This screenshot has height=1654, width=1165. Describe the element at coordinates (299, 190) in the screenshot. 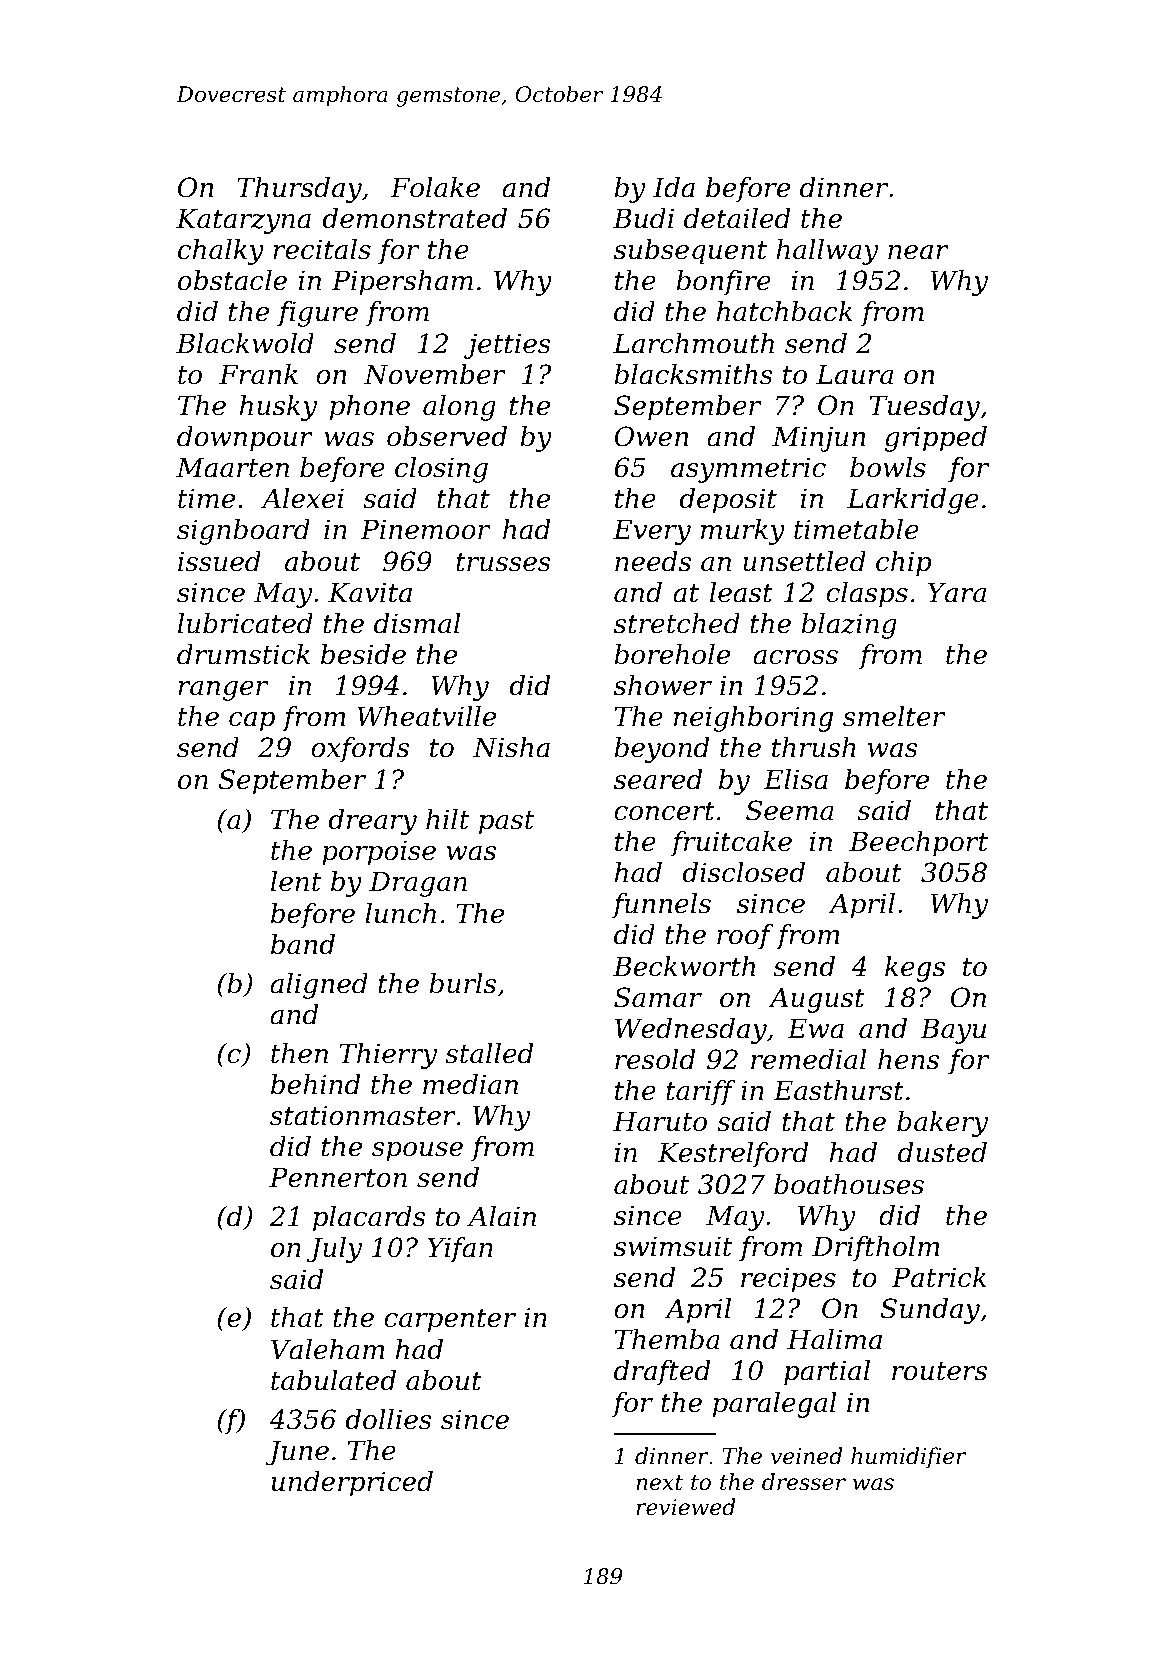

I see `Thursday` at that location.
